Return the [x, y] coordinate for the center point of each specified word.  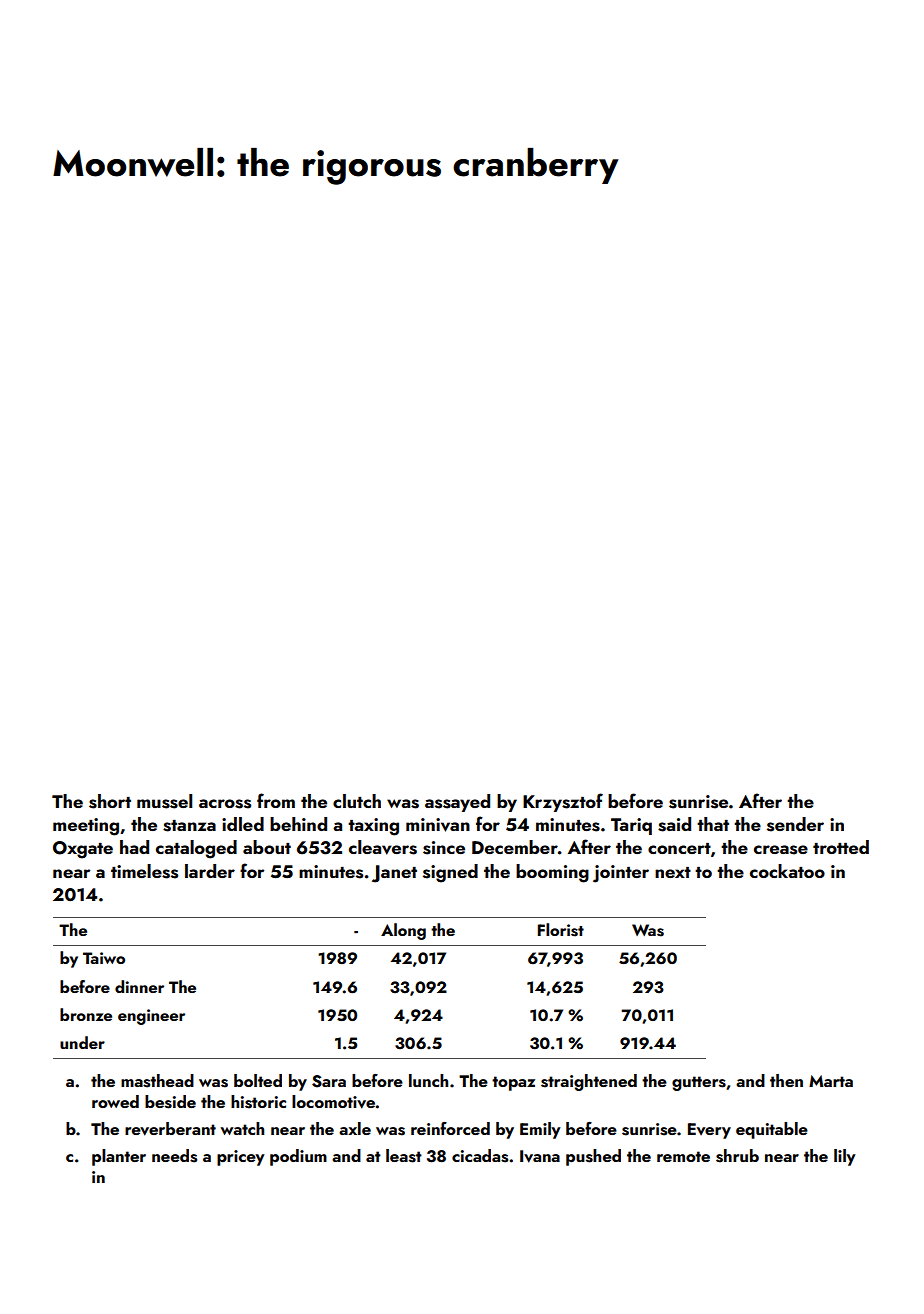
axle [355, 1128]
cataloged [196, 849]
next [673, 872]
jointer [621, 874]
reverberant [170, 1129]
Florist [561, 930]
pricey [241, 1158]
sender [795, 824]
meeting [86, 827]
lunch [428, 1080]
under [82, 1042]
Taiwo [104, 958]
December [515, 847]
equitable [772, 1130]
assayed [457, 803]
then [786, 1080]
